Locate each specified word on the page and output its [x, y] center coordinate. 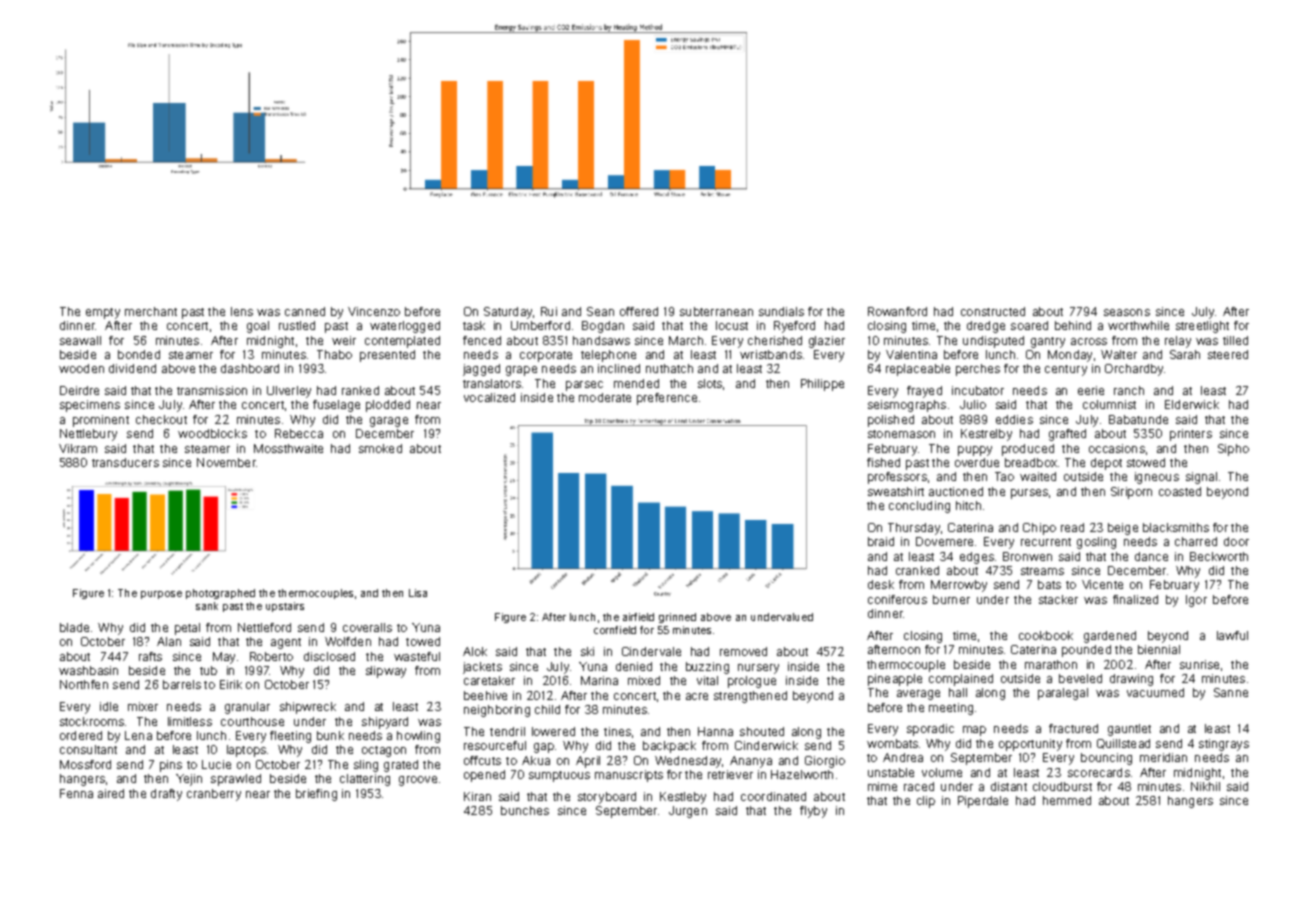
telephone [608, 356]
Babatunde [1138, 419]
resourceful [495, 745]
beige [1123, 529]
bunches [525, 810]
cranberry [214, 795]
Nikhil [1205, 786]
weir [344, 340]
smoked [380, 448]
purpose [161, 595]
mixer [143, 706]
